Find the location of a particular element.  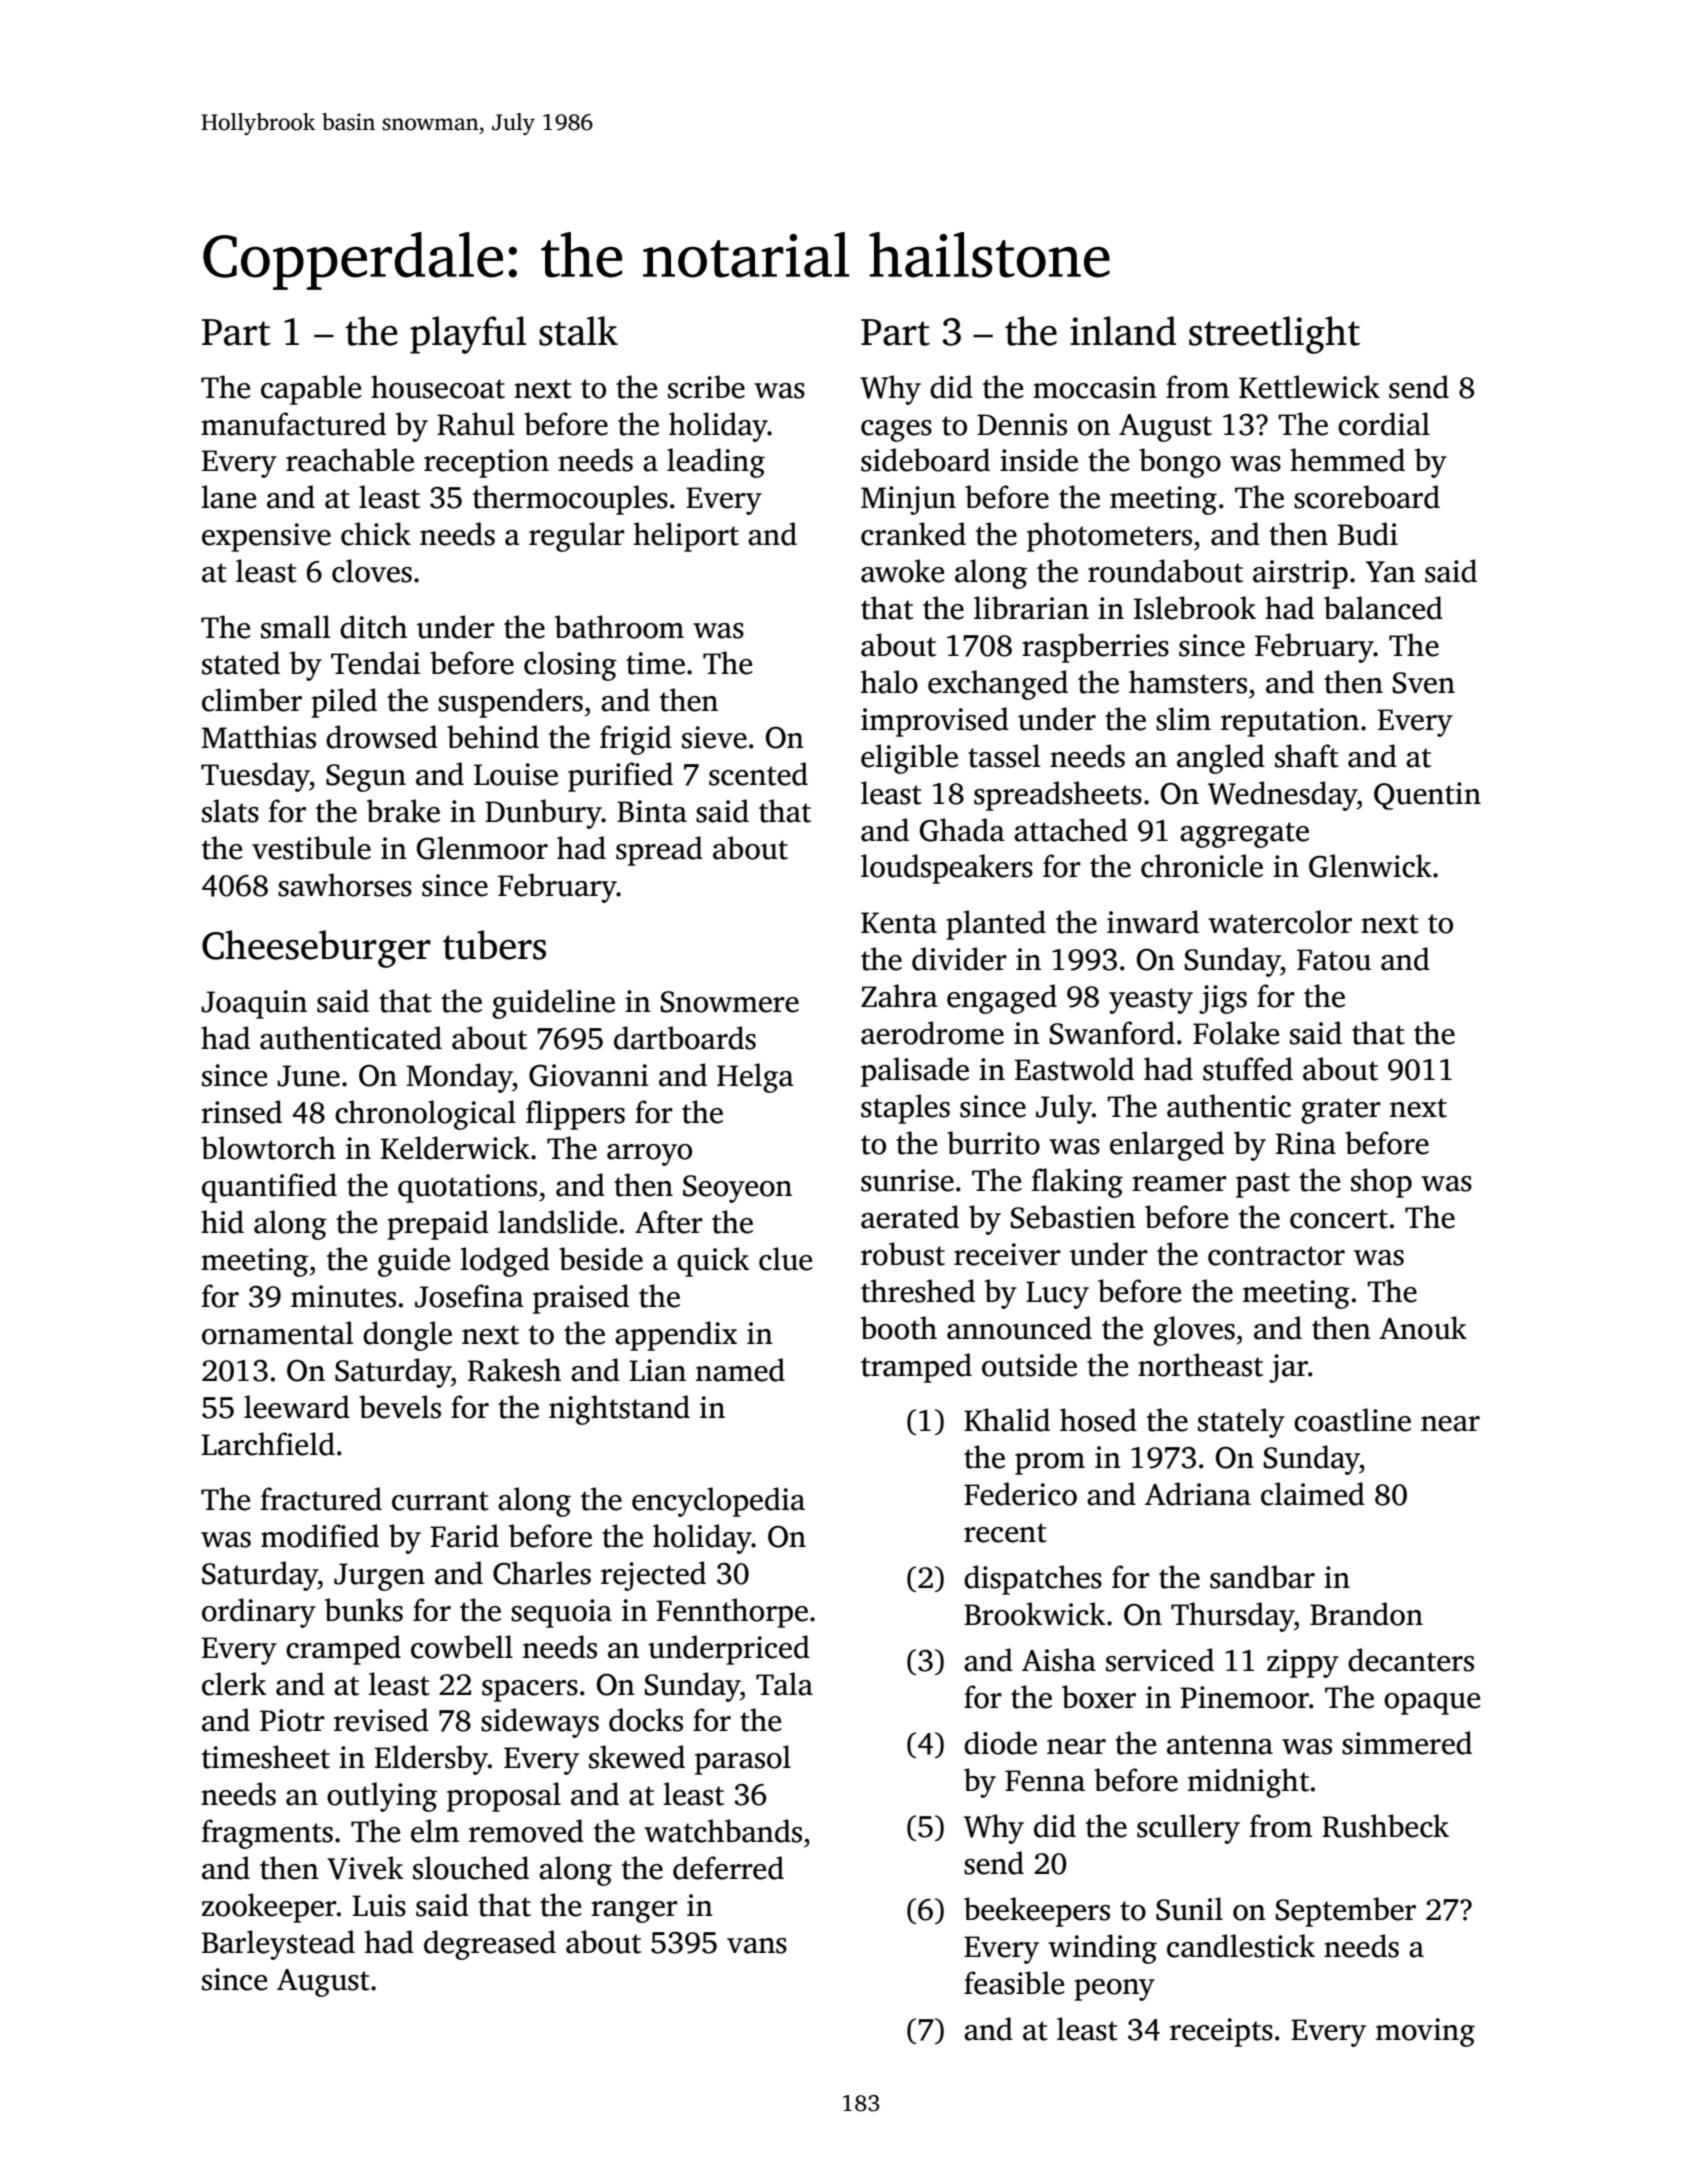

spacers is located at coordinates (530, 1691).
